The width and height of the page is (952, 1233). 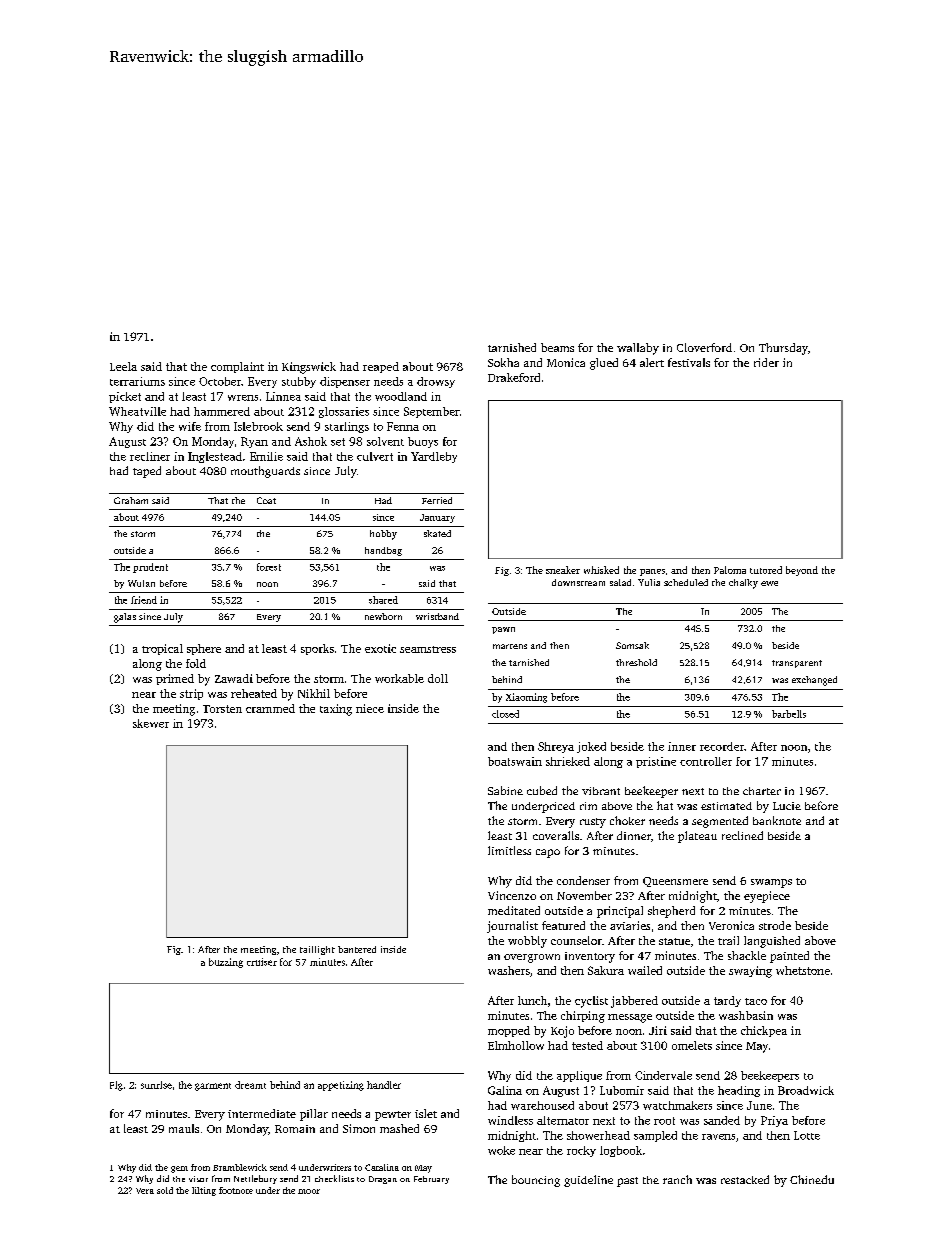 What do you see at coordinates (262, 1113) in the page?
I see `intermediate` at bounding box center [262, 1113].
